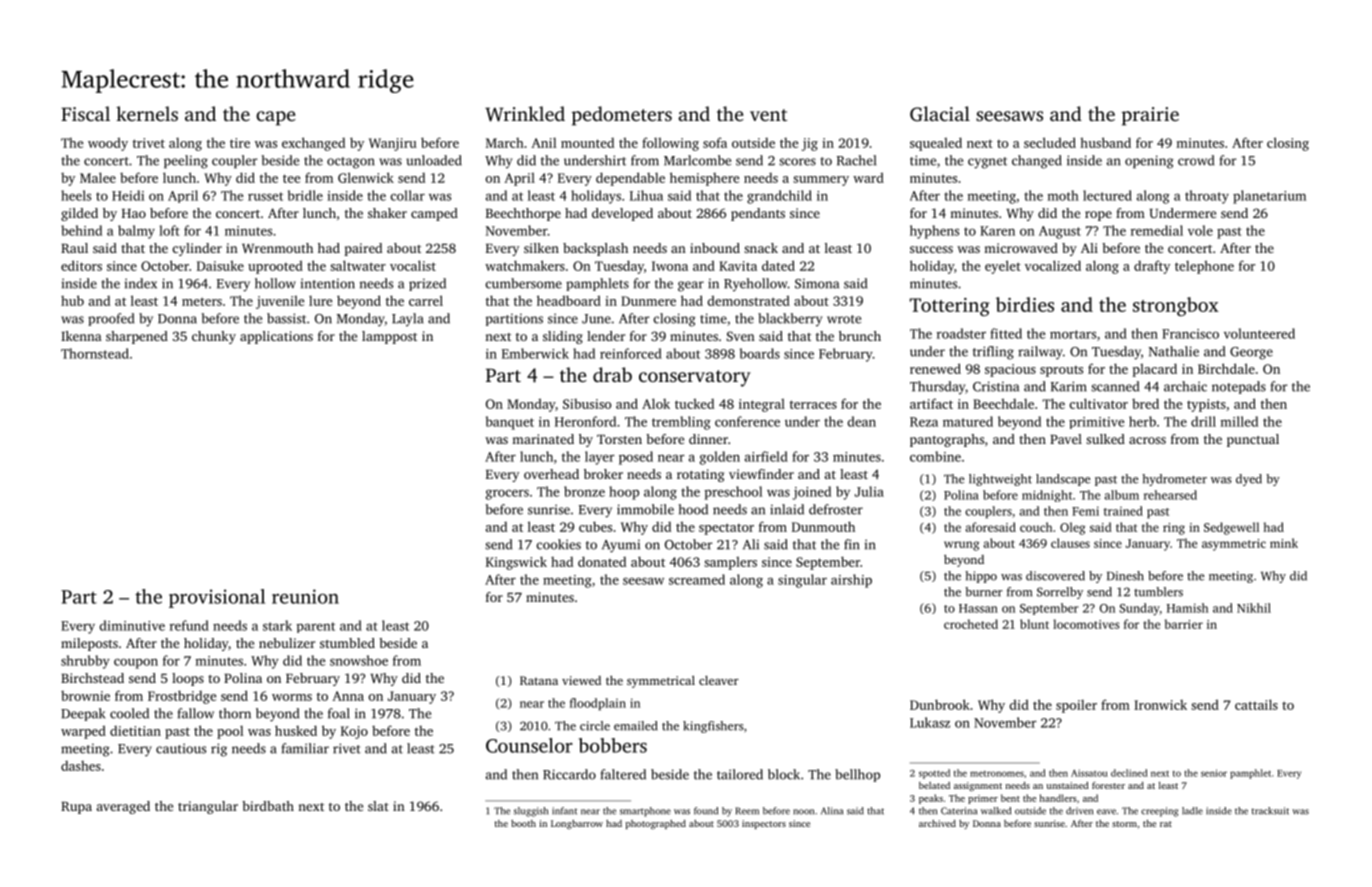 This image has width=1372, height=887. What do you see at coordinates (108, 144) in the image?
I see `woody` at bounding box center [108, 144].
